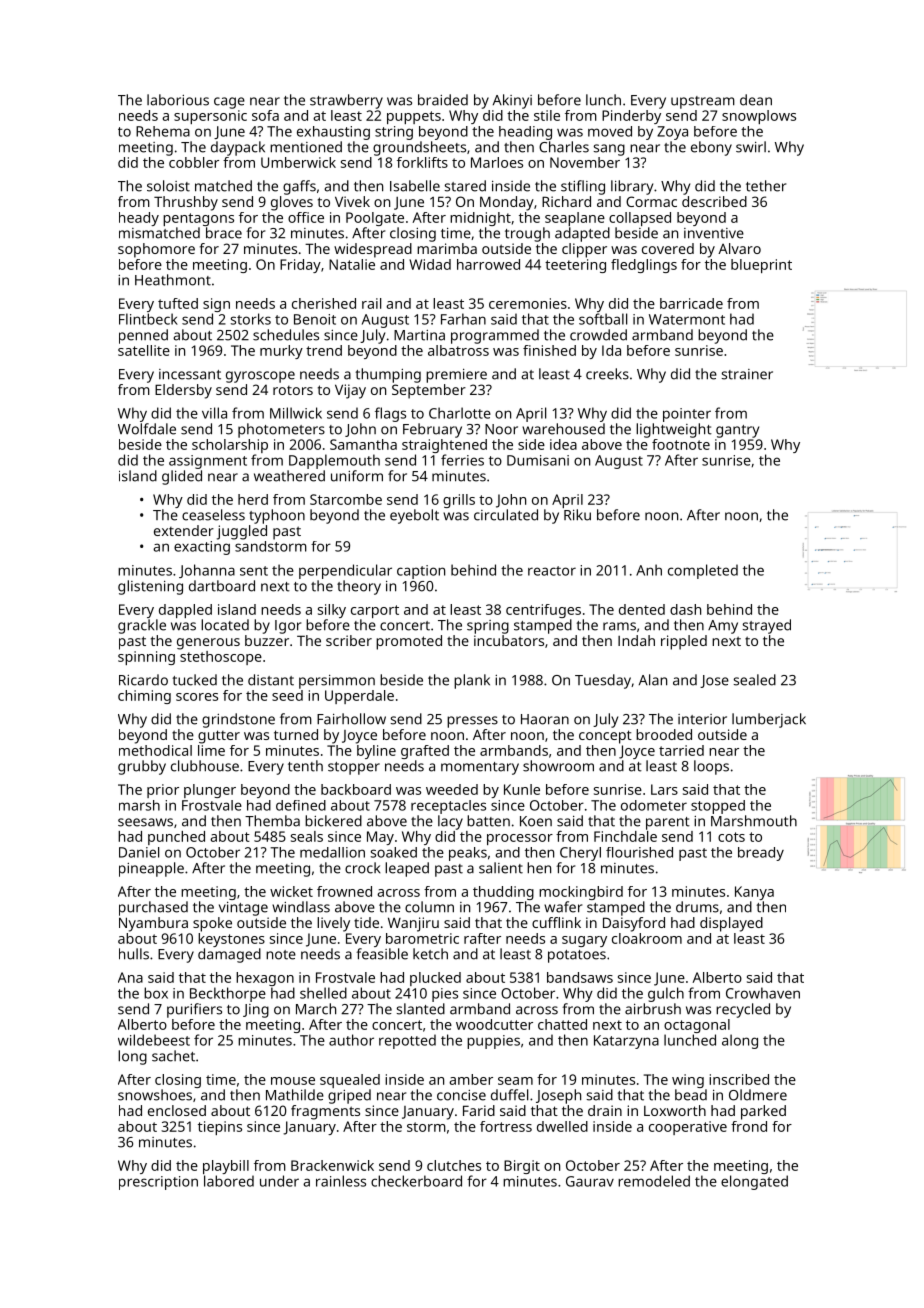 This screenshot has height=1308, width=924. What do you see at coordinates (144, 697) in the screenshot?
I see `chiming` at bounding box center [144, 697].
